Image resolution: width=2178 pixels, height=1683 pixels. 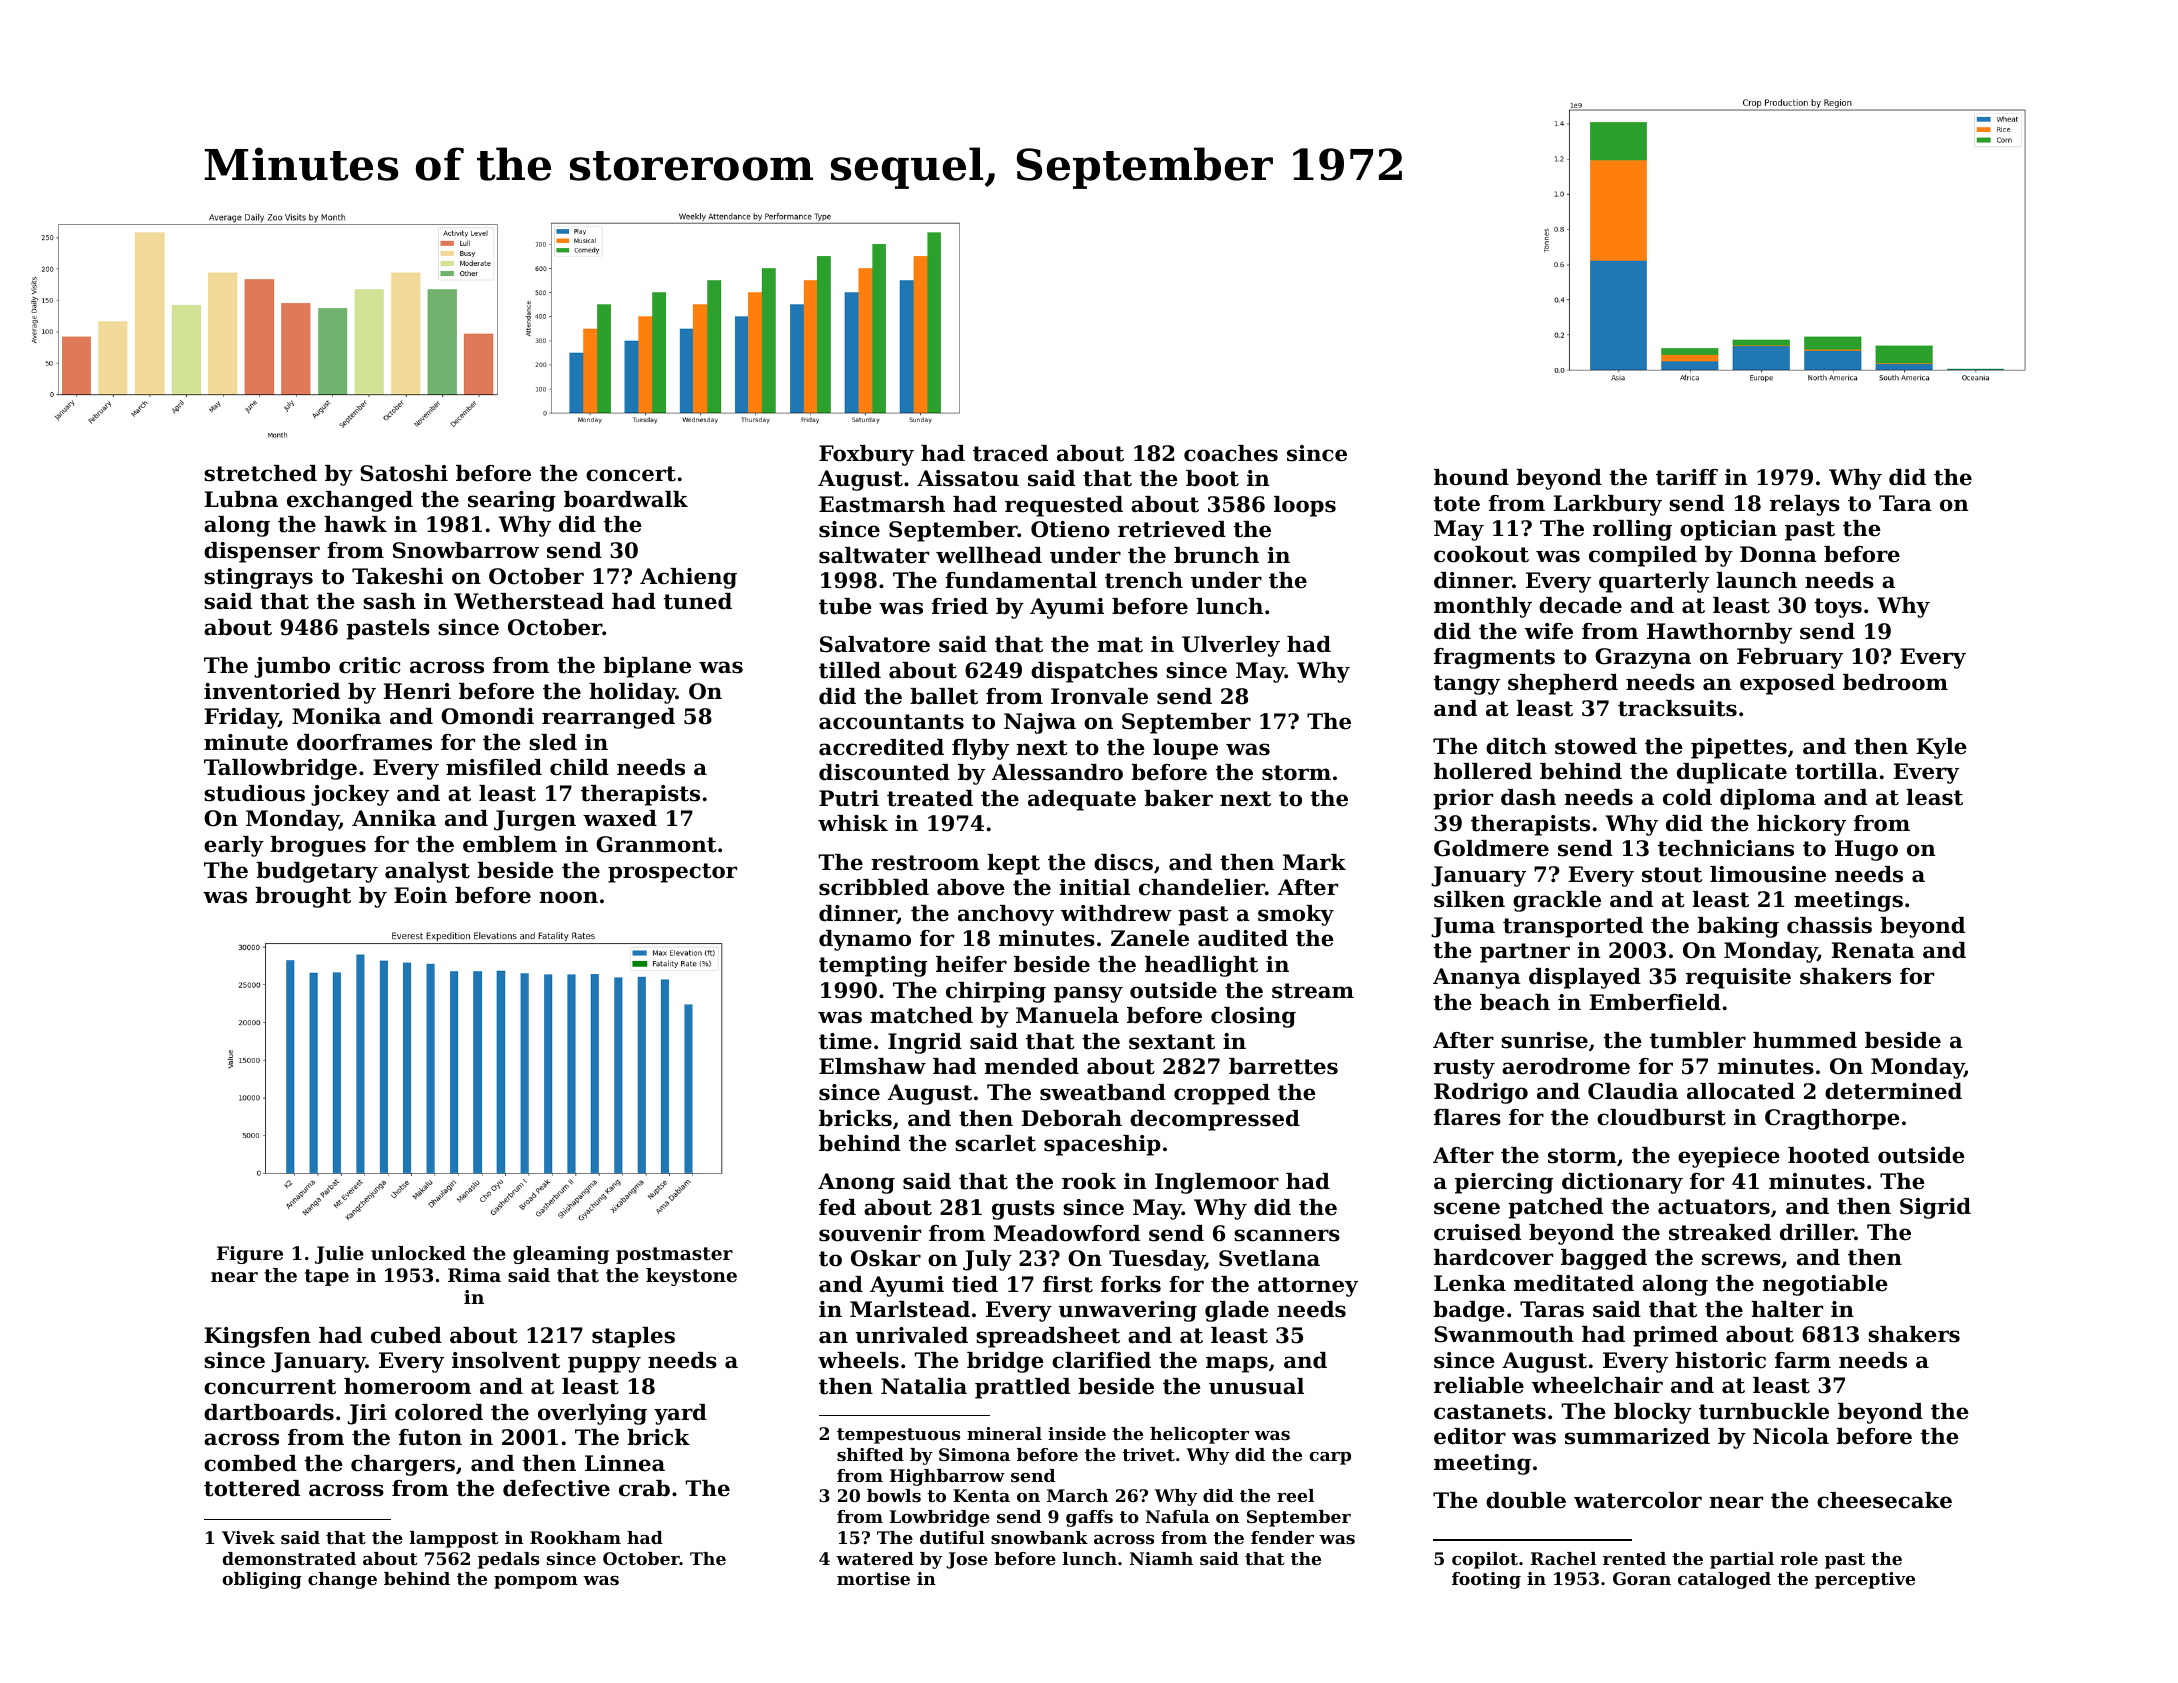 I want to click on baking, so click(x=1738, y=927).
